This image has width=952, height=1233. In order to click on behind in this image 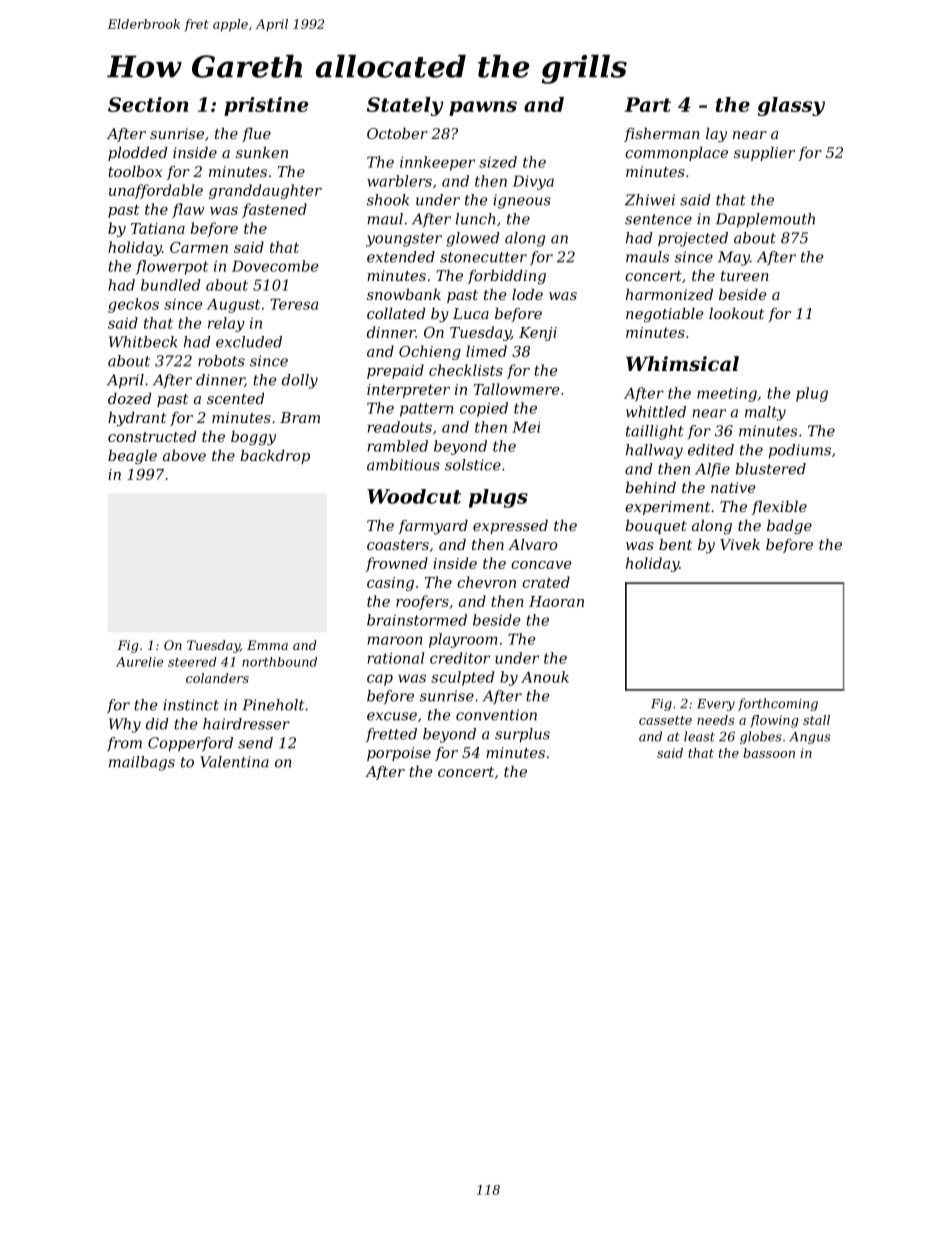, I will do `click(650, 487)`.
